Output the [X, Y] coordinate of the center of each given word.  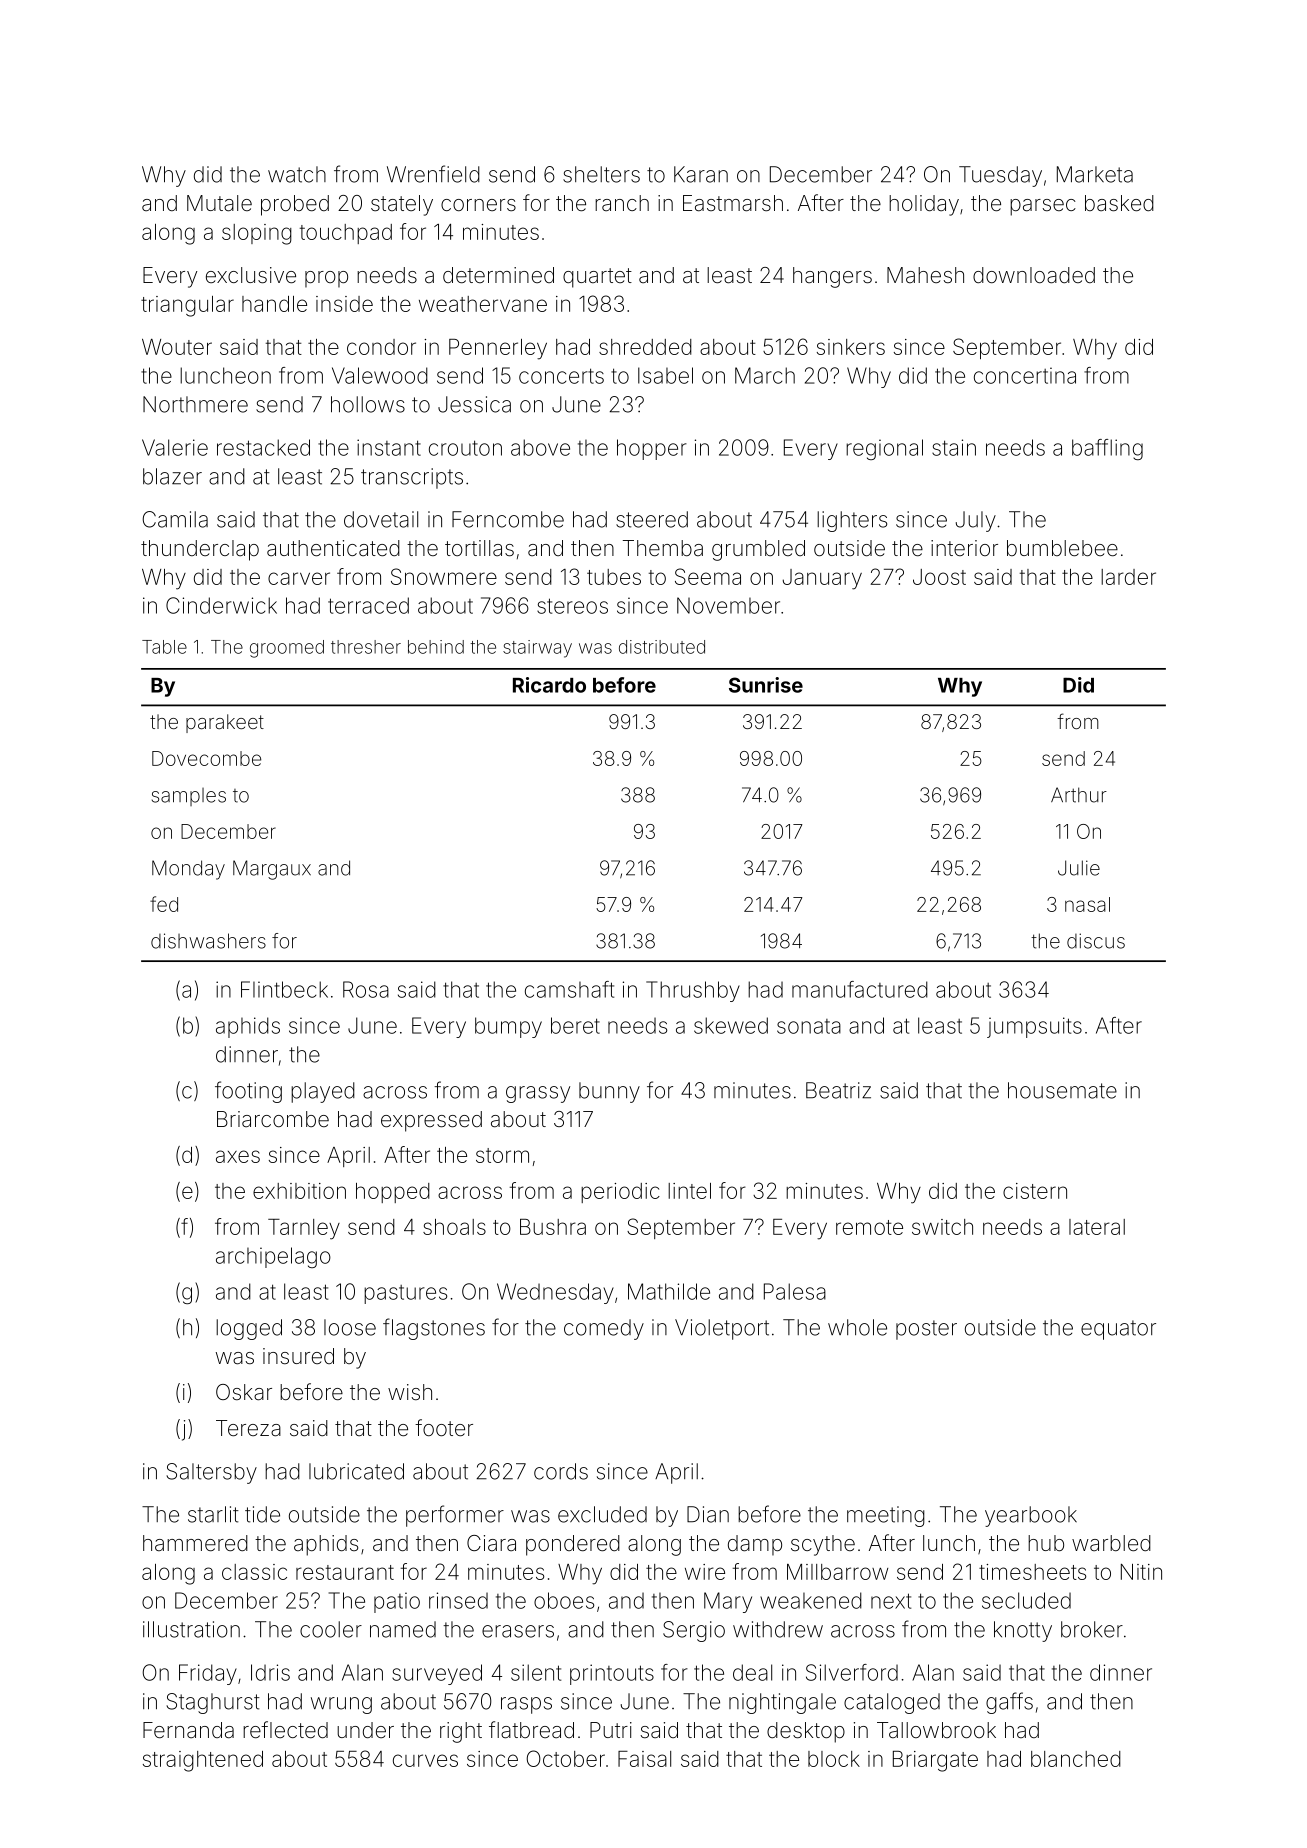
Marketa [1095, 174]
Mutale [219, 203]
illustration [191, 1629]
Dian [708, 1514]
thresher [366, 647]
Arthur [1079, 795]
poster [926, 1330]
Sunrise [766, 685]
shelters [601, 174]
